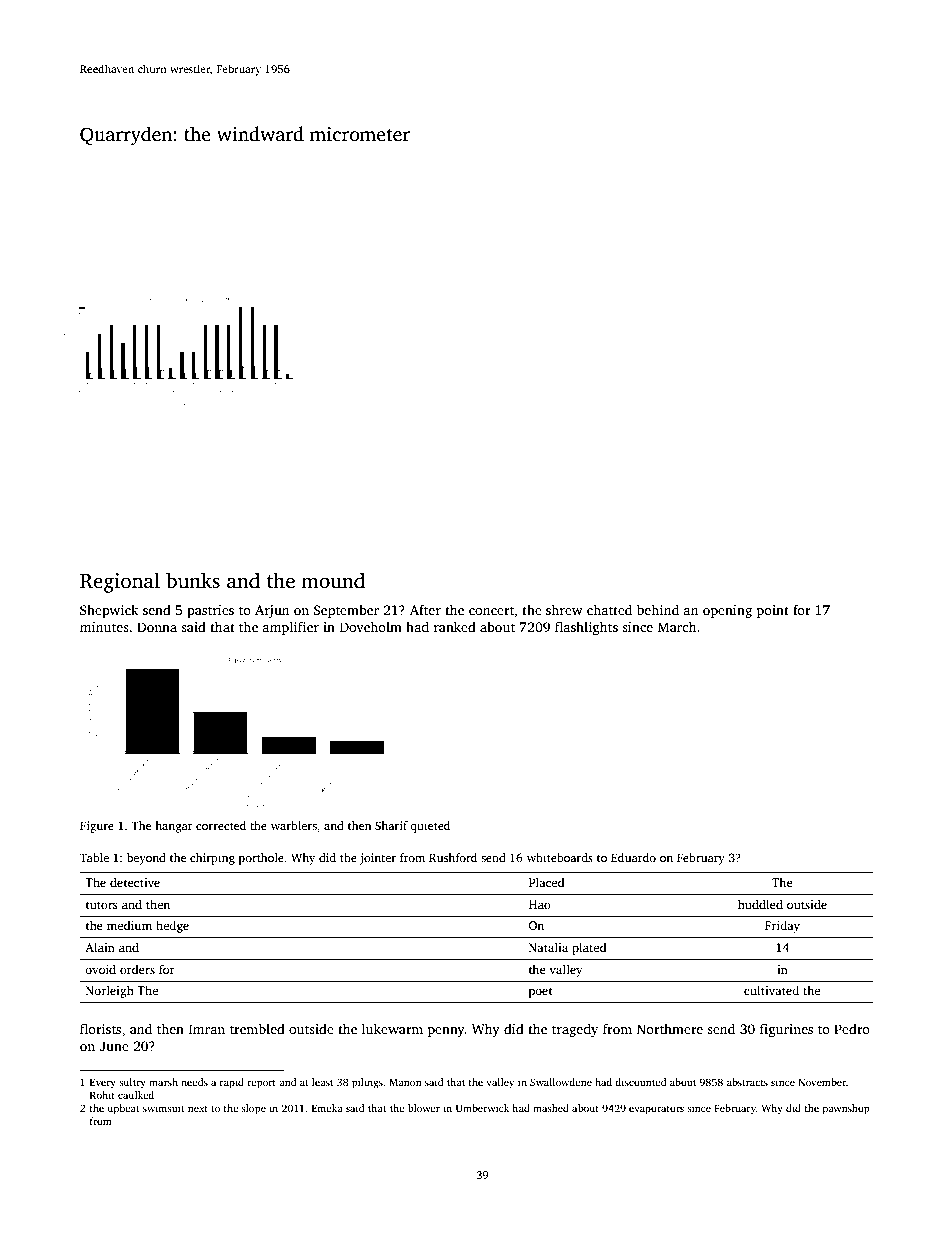  What do you see at coordinates (100, 969) in the screenshot?
I see `ovoid` at bounding box center [100, 969].
